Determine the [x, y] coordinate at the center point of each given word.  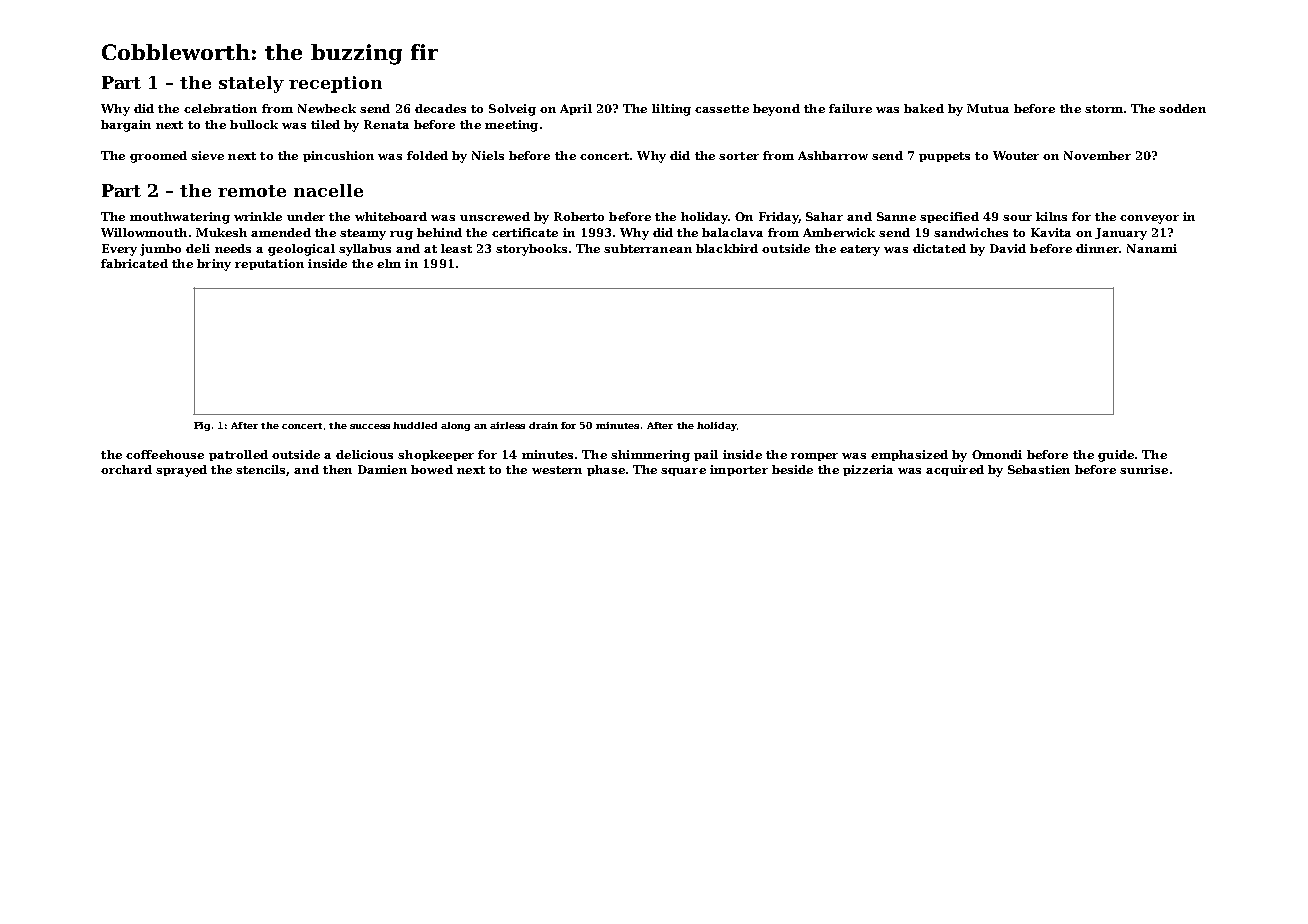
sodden [1182, 108]
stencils [261, 470]
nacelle [328, 190]
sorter [739, 156]
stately [251, 84]
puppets [944, 157]
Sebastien [1039, 469]
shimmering [650, 456]
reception [335, 84]
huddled [415, 425]
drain [543, 425]
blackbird [727, 248]
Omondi [997, 454]
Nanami [1152, 248]
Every [119, 250]
